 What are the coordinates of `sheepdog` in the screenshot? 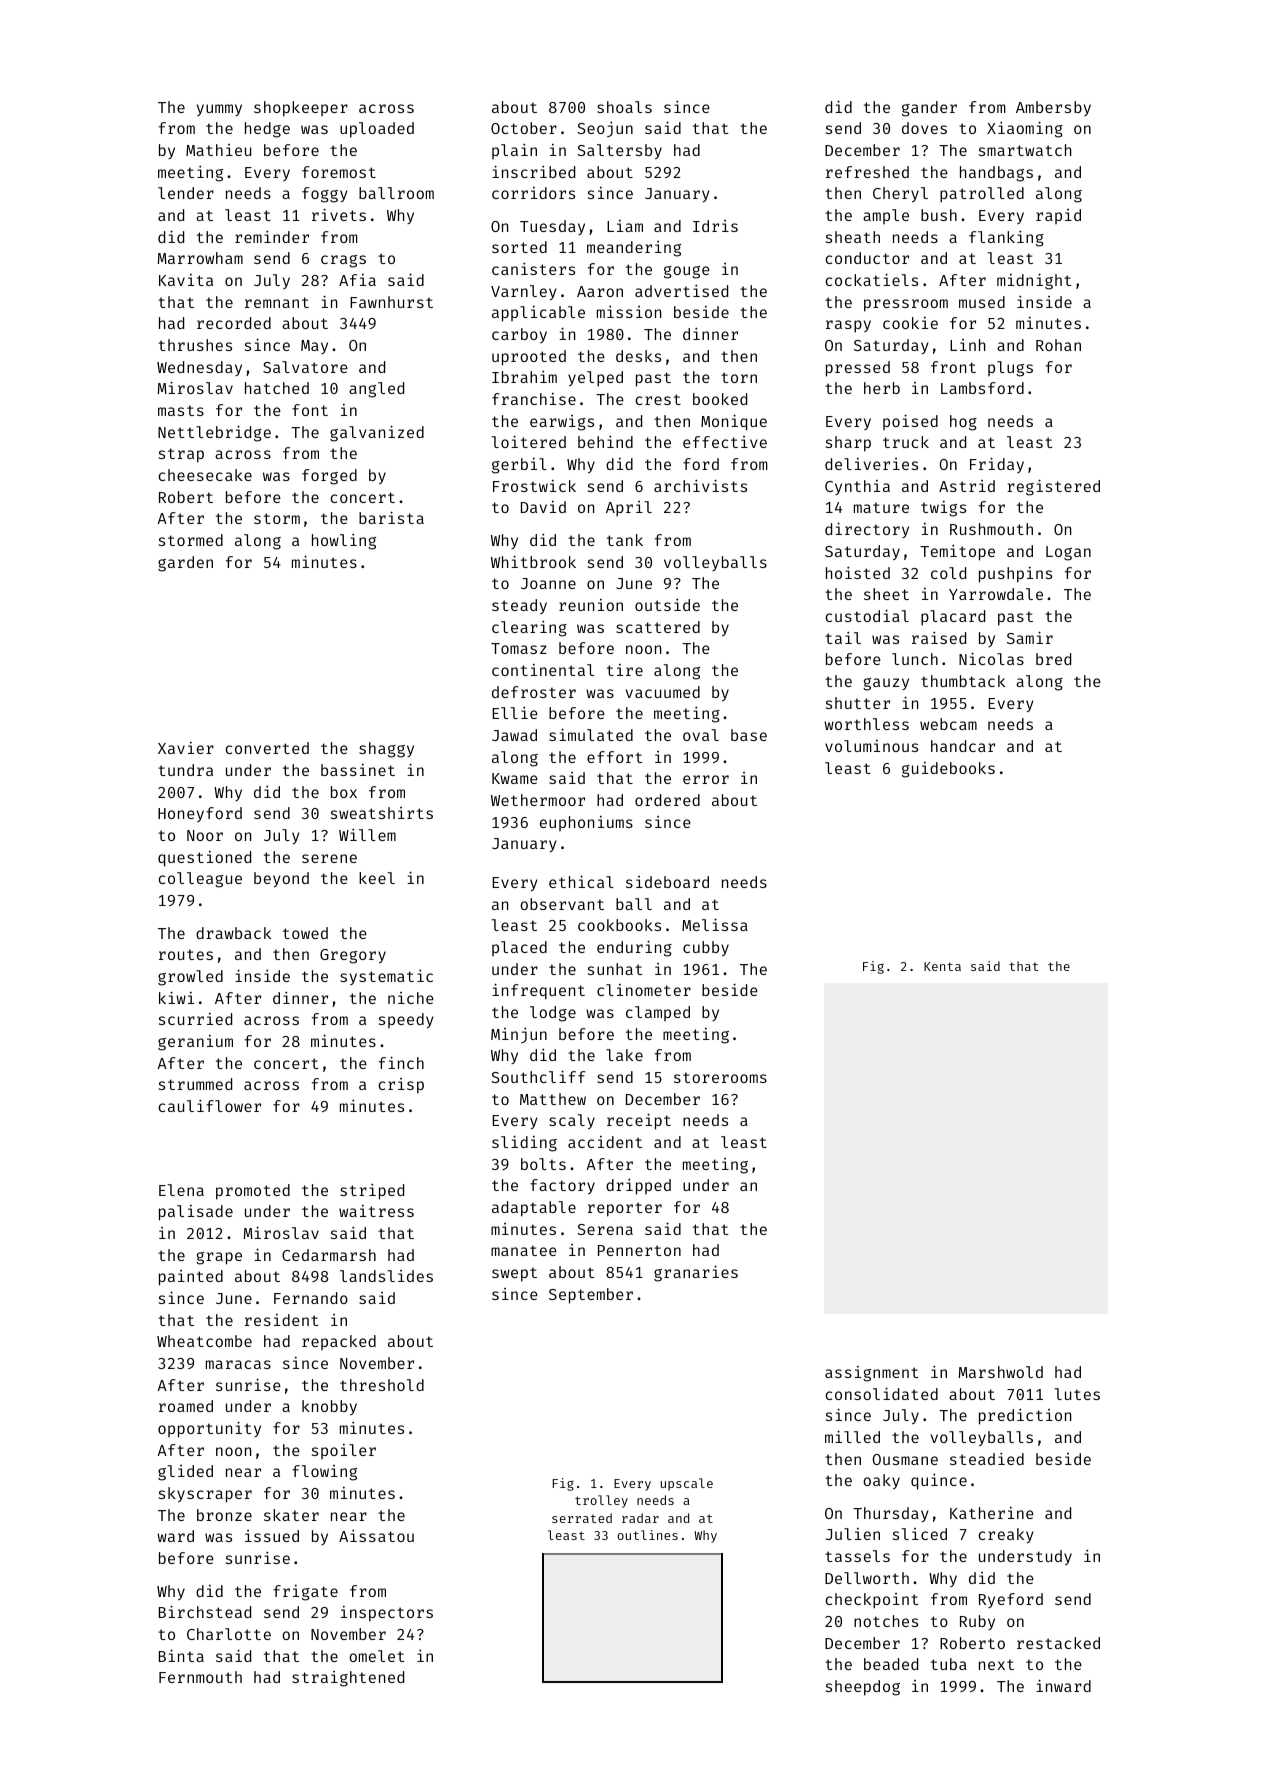 It's located at (863, 1688).
